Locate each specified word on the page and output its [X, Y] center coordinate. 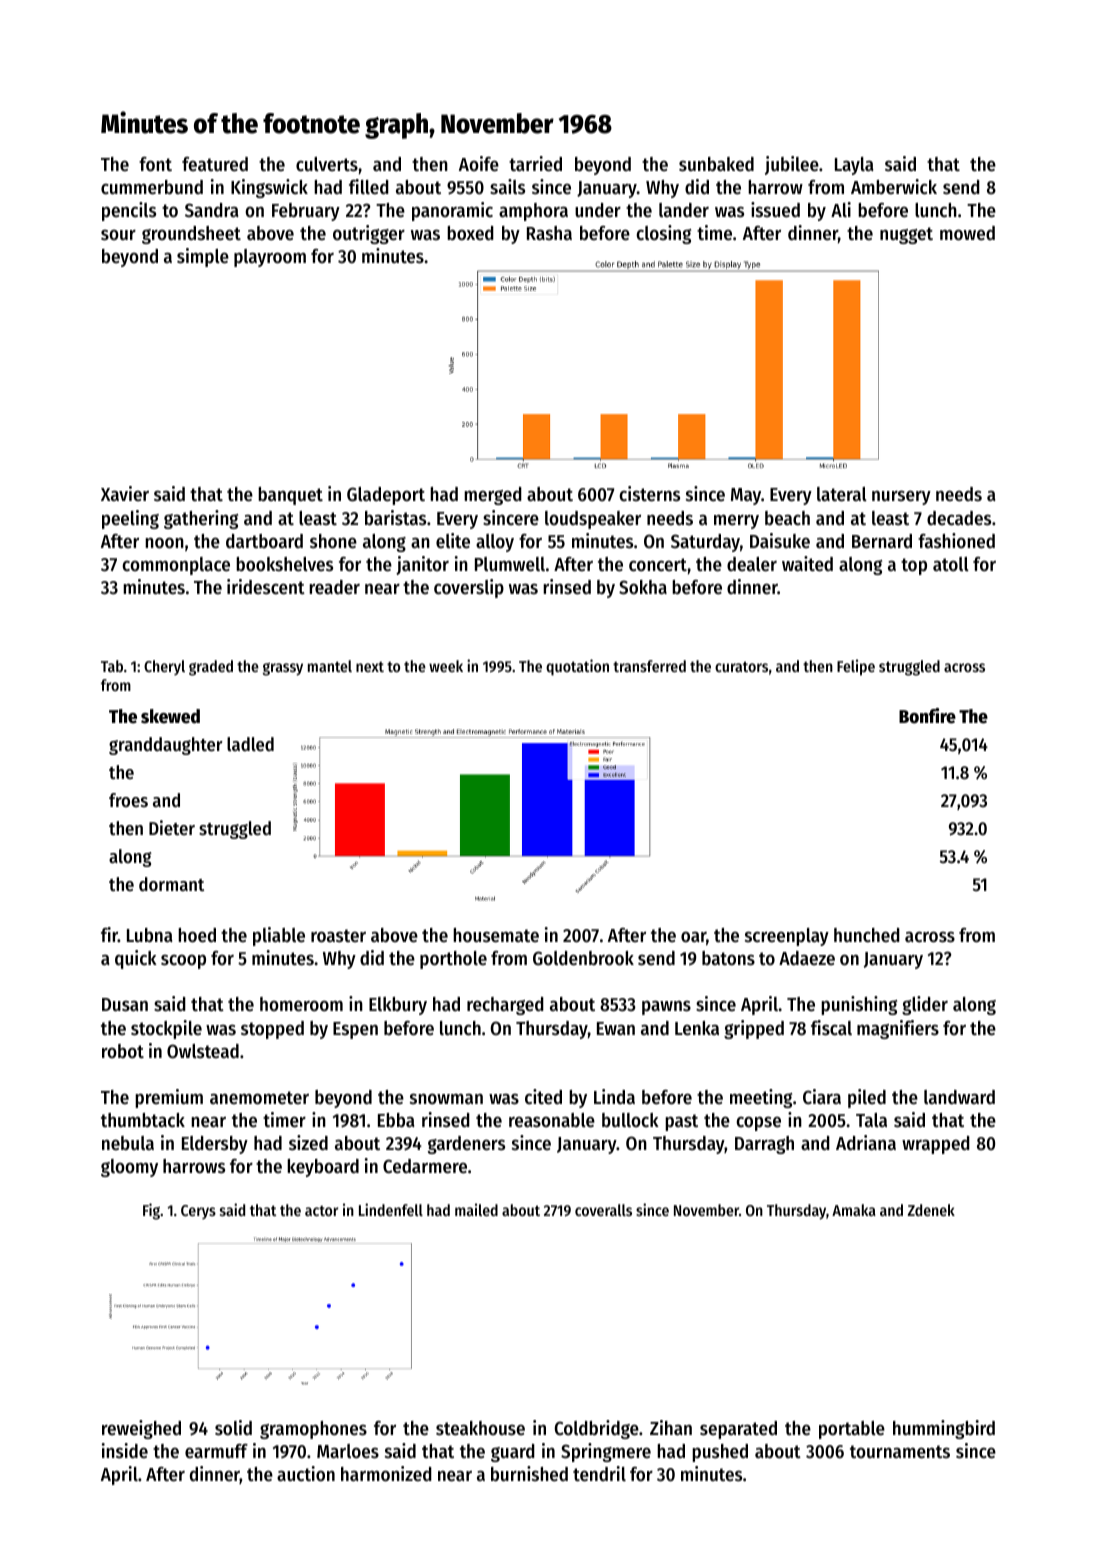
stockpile [166, 1029]
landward [959, 1097]
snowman [446, 1099]
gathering [201, 519]
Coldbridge [597, 1429]
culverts [327, 164]
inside [125, 1451]
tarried [535, 164]
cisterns [649, 494]
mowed [967, 233]
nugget [906, 235]
